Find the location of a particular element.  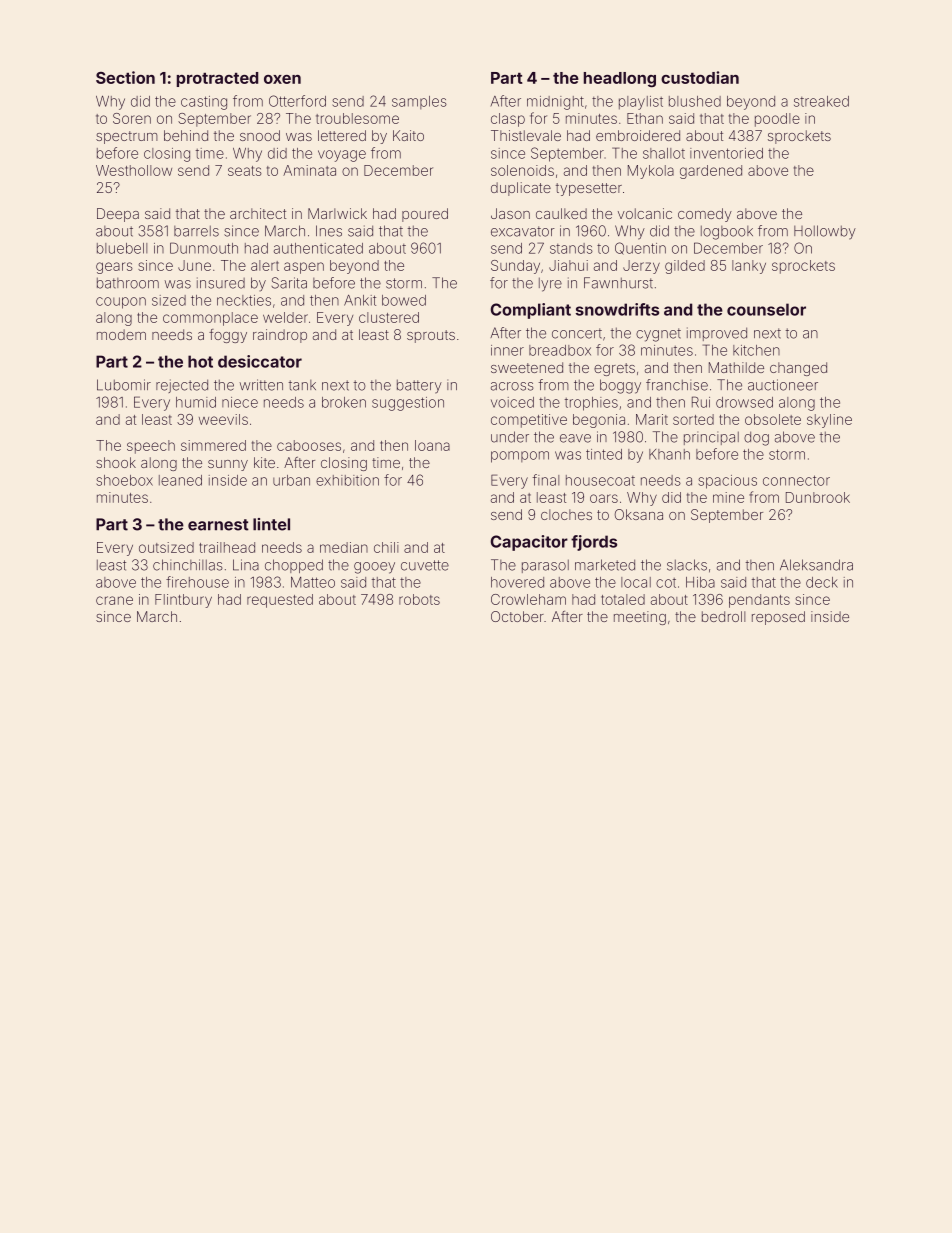

Flintbury is located at coordinates (183, 601).
